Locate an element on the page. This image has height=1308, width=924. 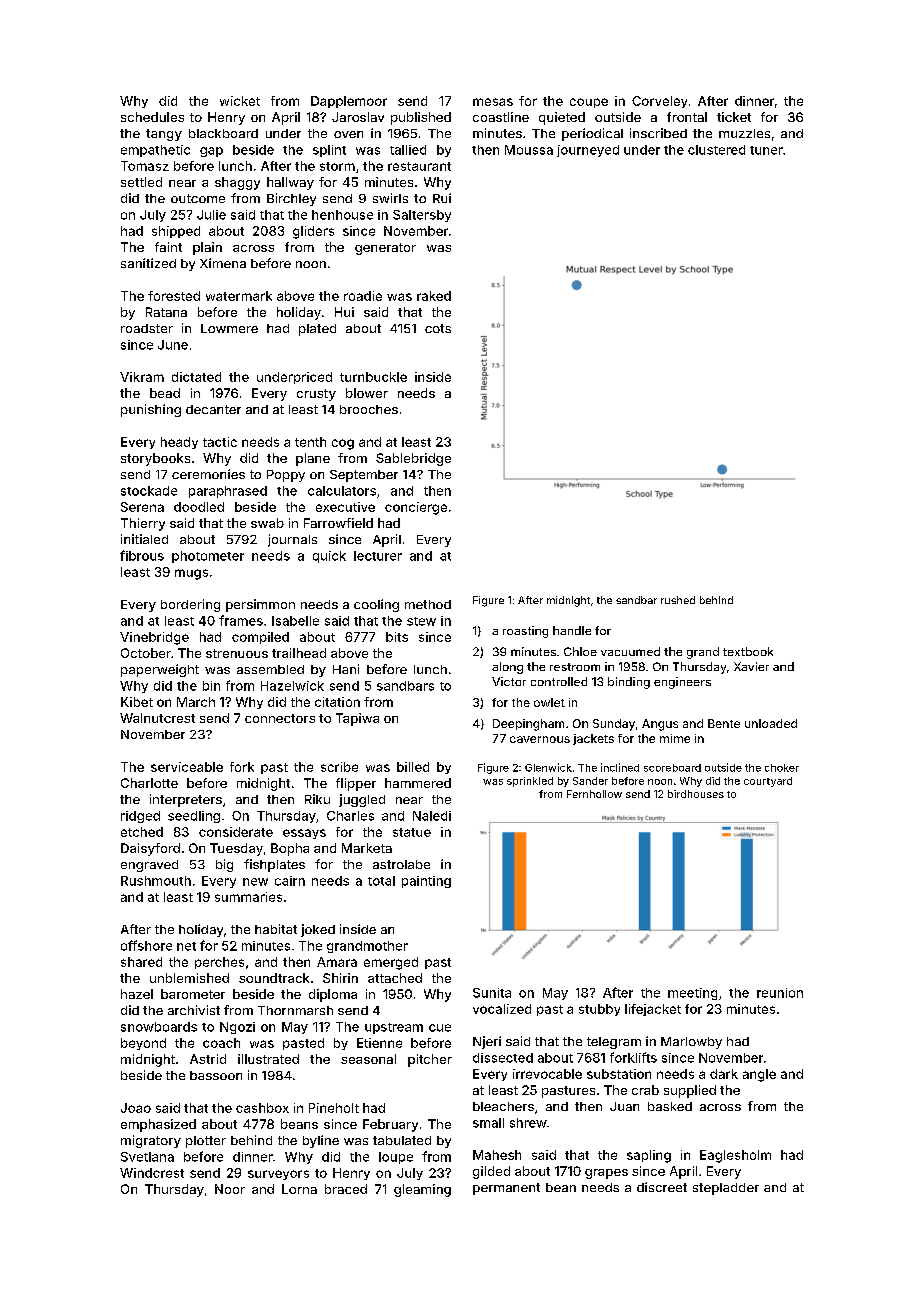
cog is located at coordinates (343, 444).
